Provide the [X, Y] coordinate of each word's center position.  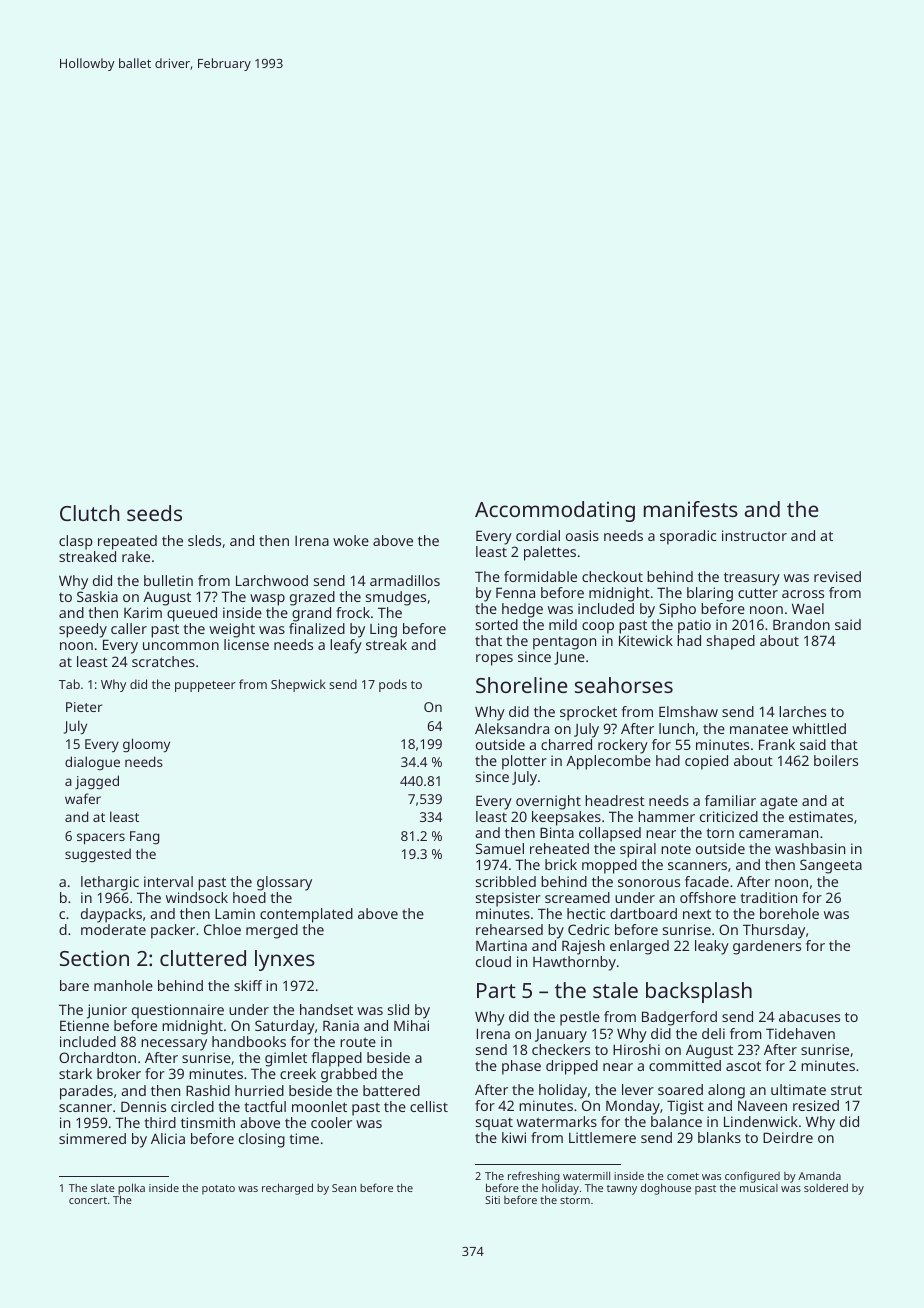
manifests [691, 509]
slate [103, 1188]
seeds [154, 513]
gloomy [146, 745]
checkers [561, 1049]
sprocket [588, 713]
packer [173, 931]
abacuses [809, 1016]
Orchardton [97, 1057]
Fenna [515, 592]
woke [351, 540]
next [697, 914]
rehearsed [509, 929]
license [246, 644]
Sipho [677, 610]
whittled [819, 728]
